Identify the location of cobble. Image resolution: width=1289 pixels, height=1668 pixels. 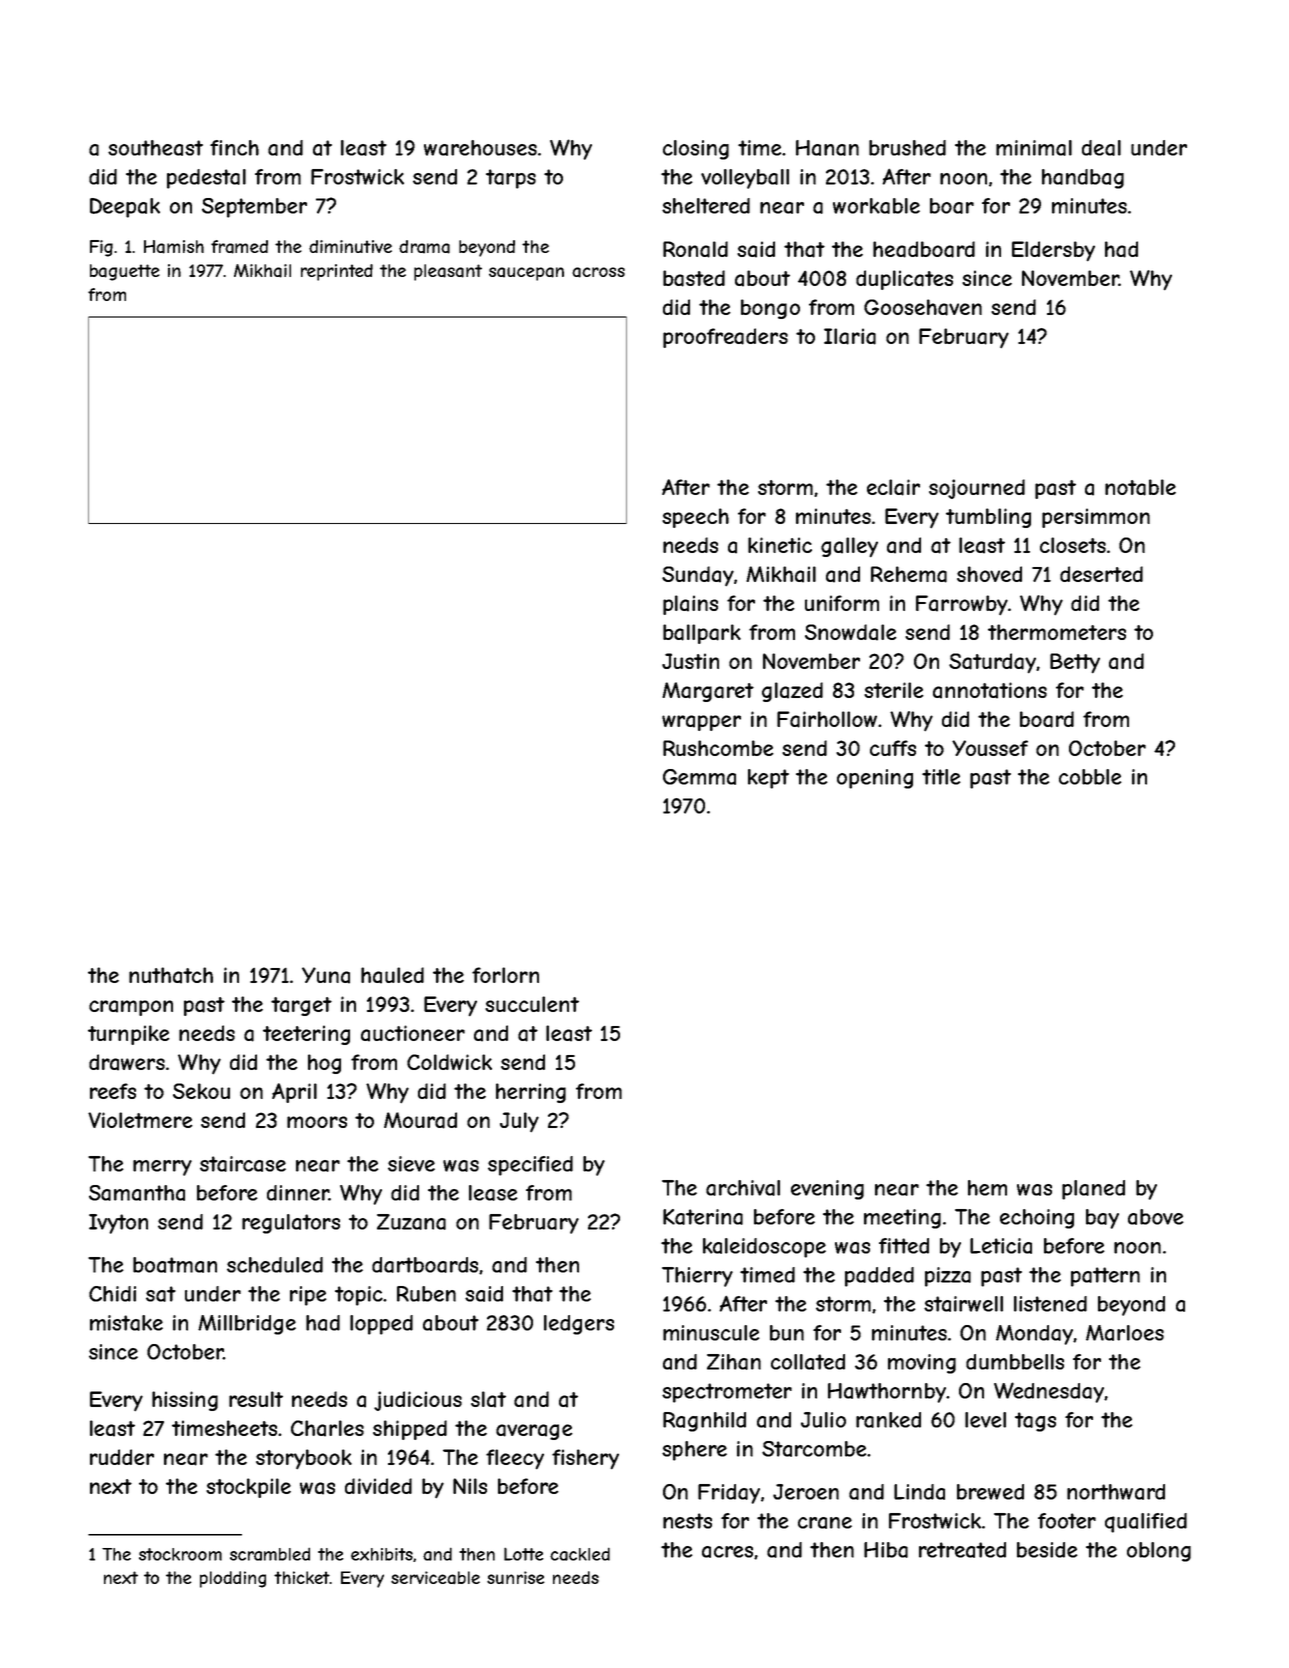
(1090, 777).
